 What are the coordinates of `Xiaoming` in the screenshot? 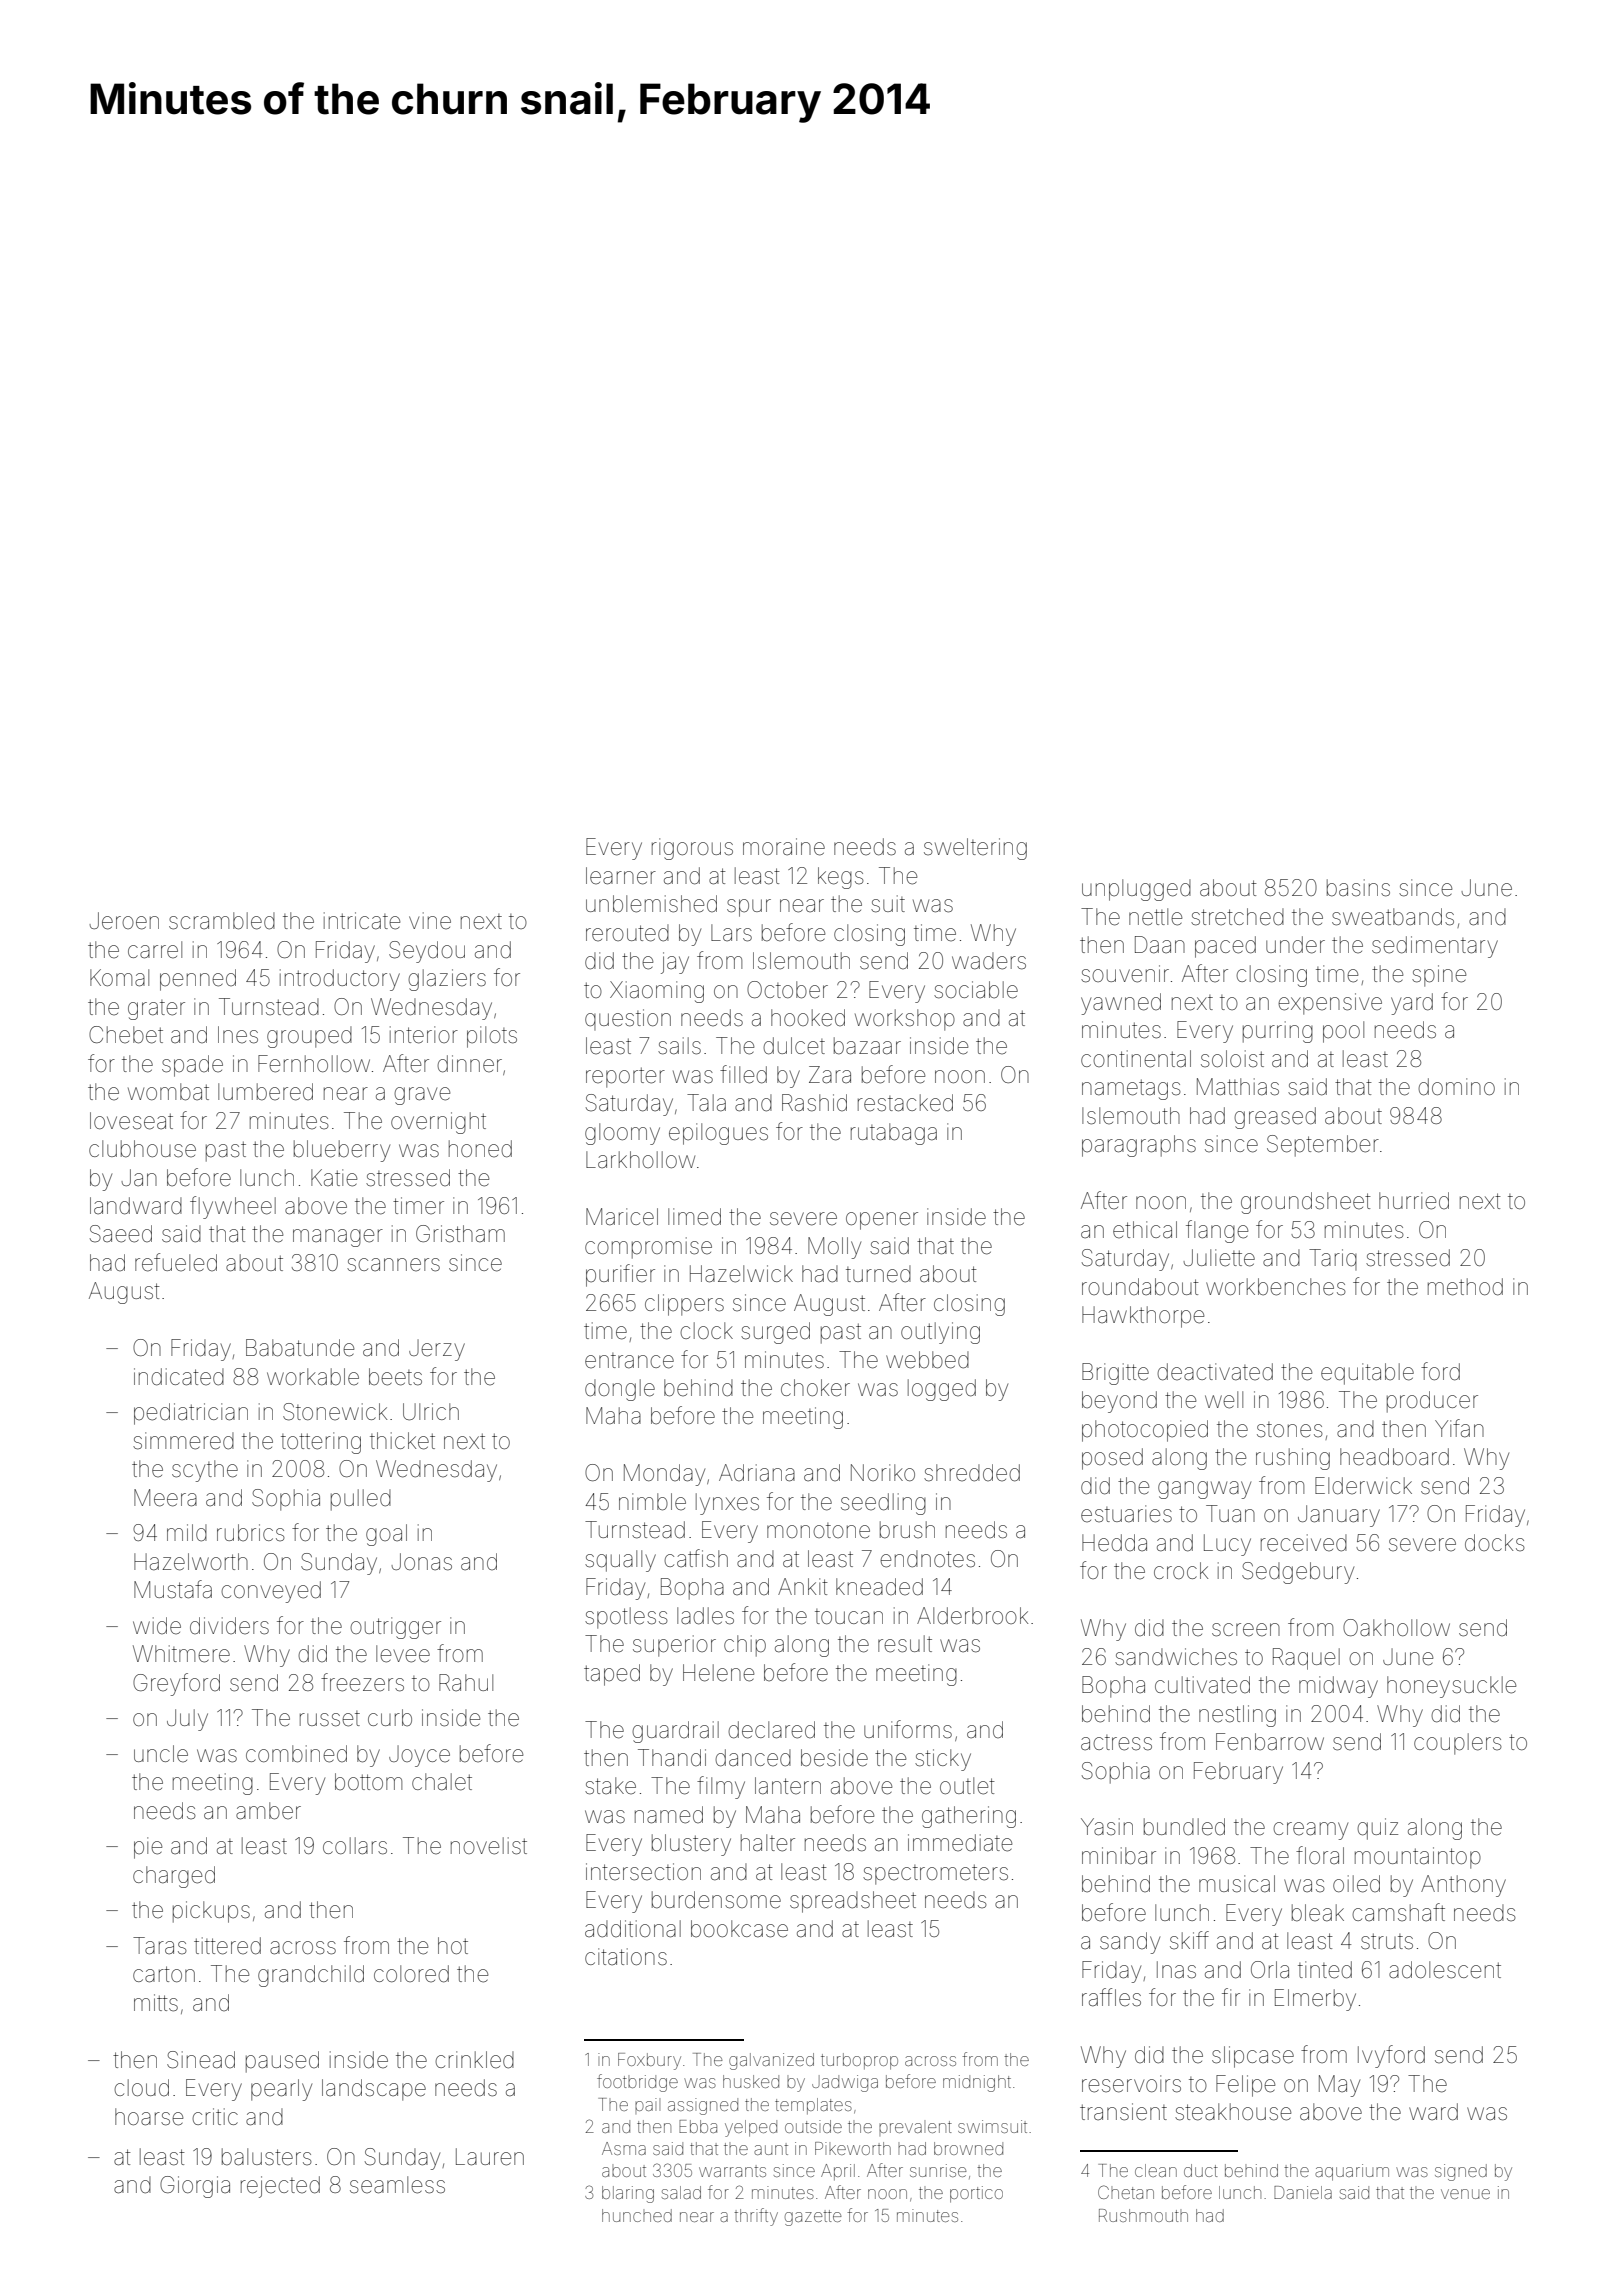 It's located at (657, 992).
